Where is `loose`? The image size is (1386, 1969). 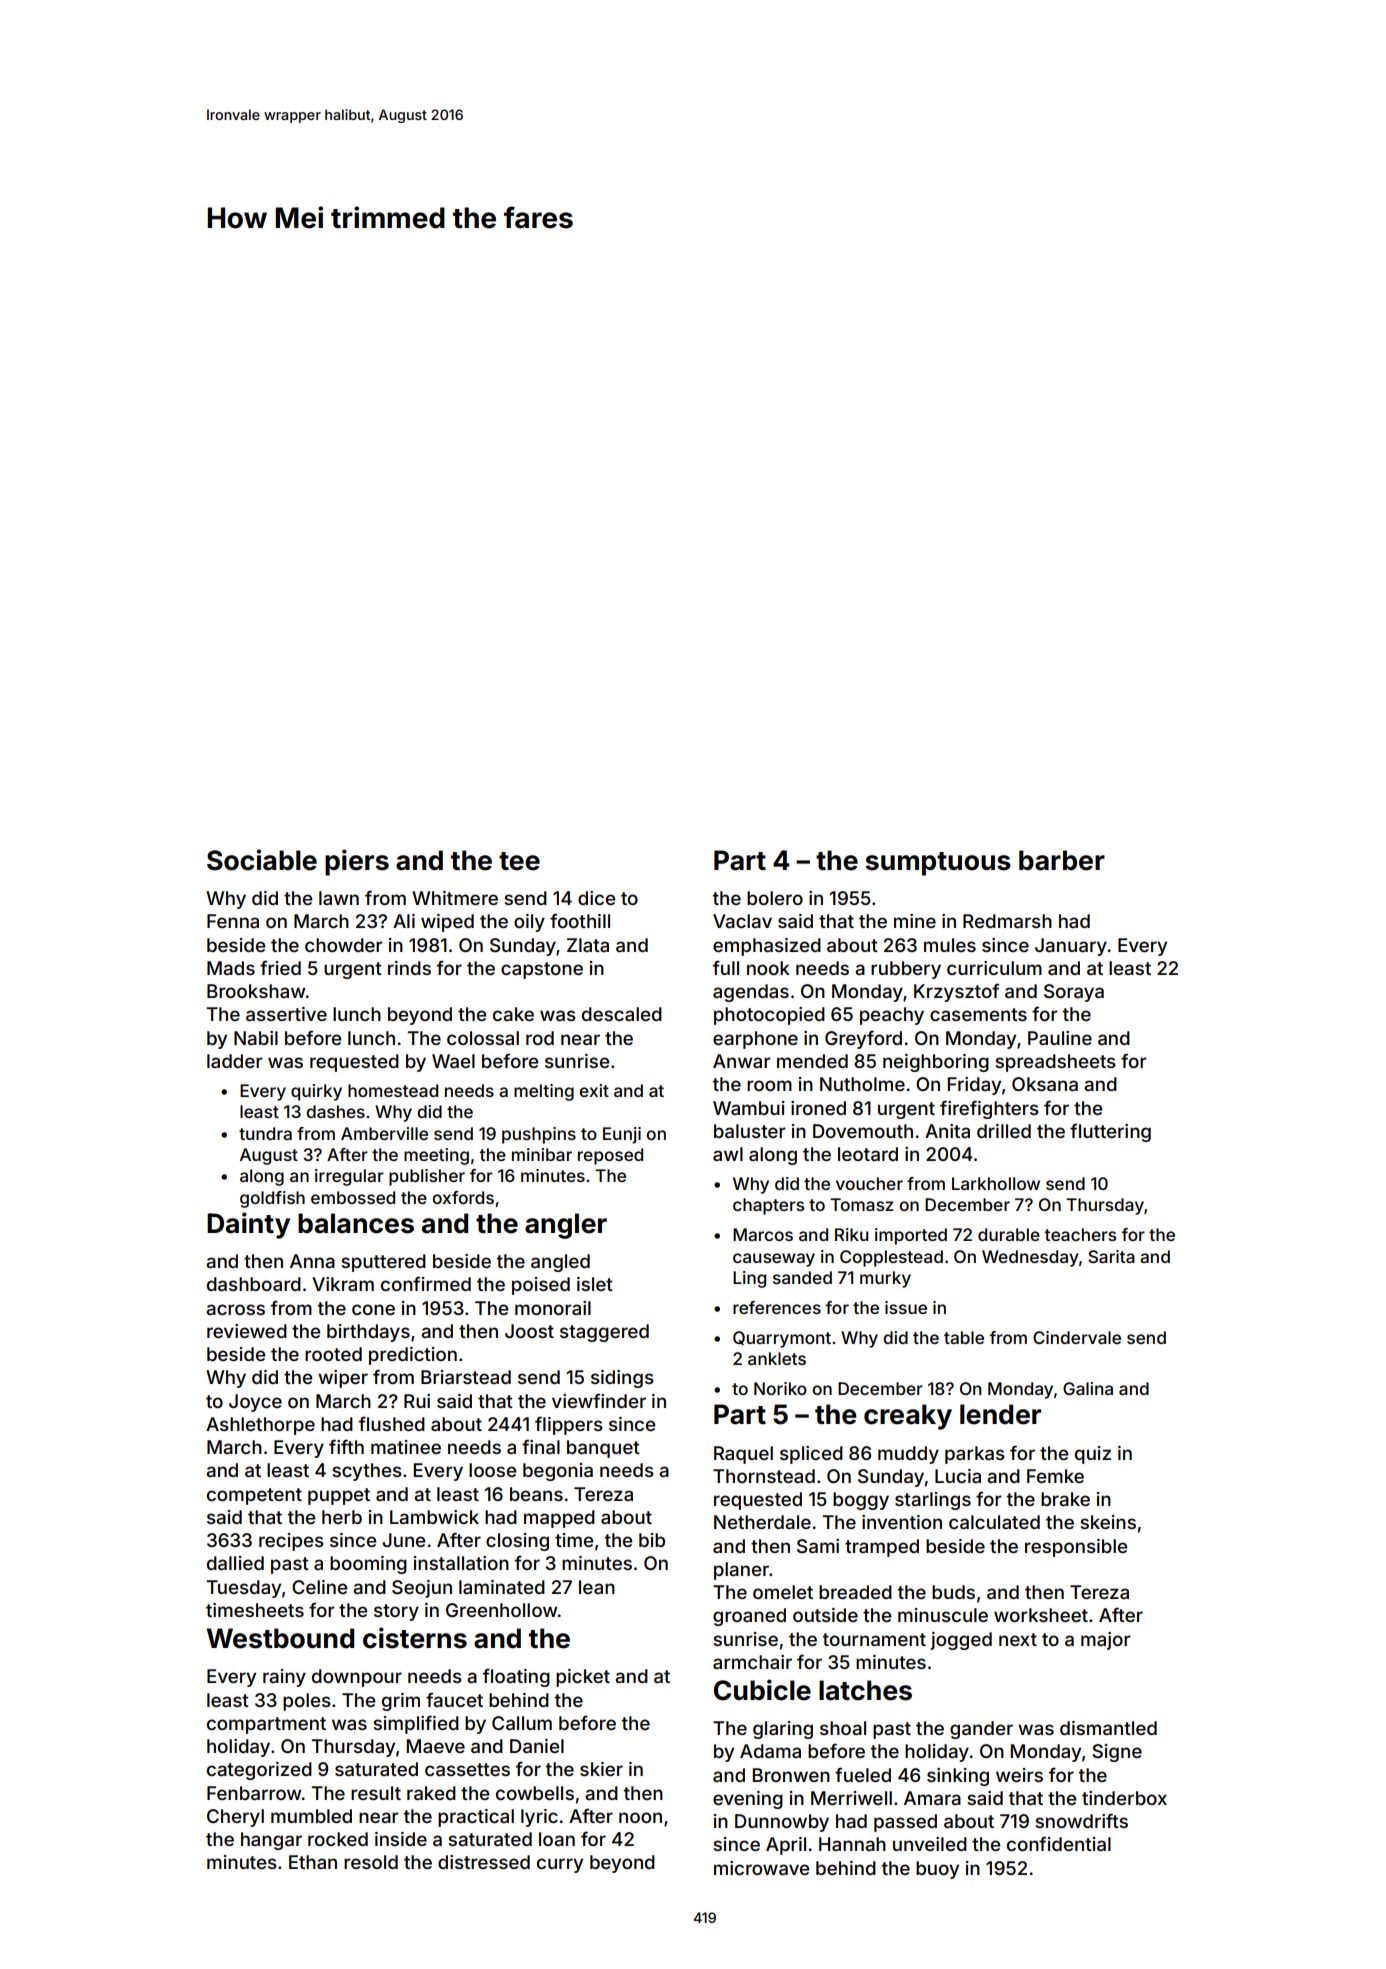 loose is located at coordinates (492, 1470).
